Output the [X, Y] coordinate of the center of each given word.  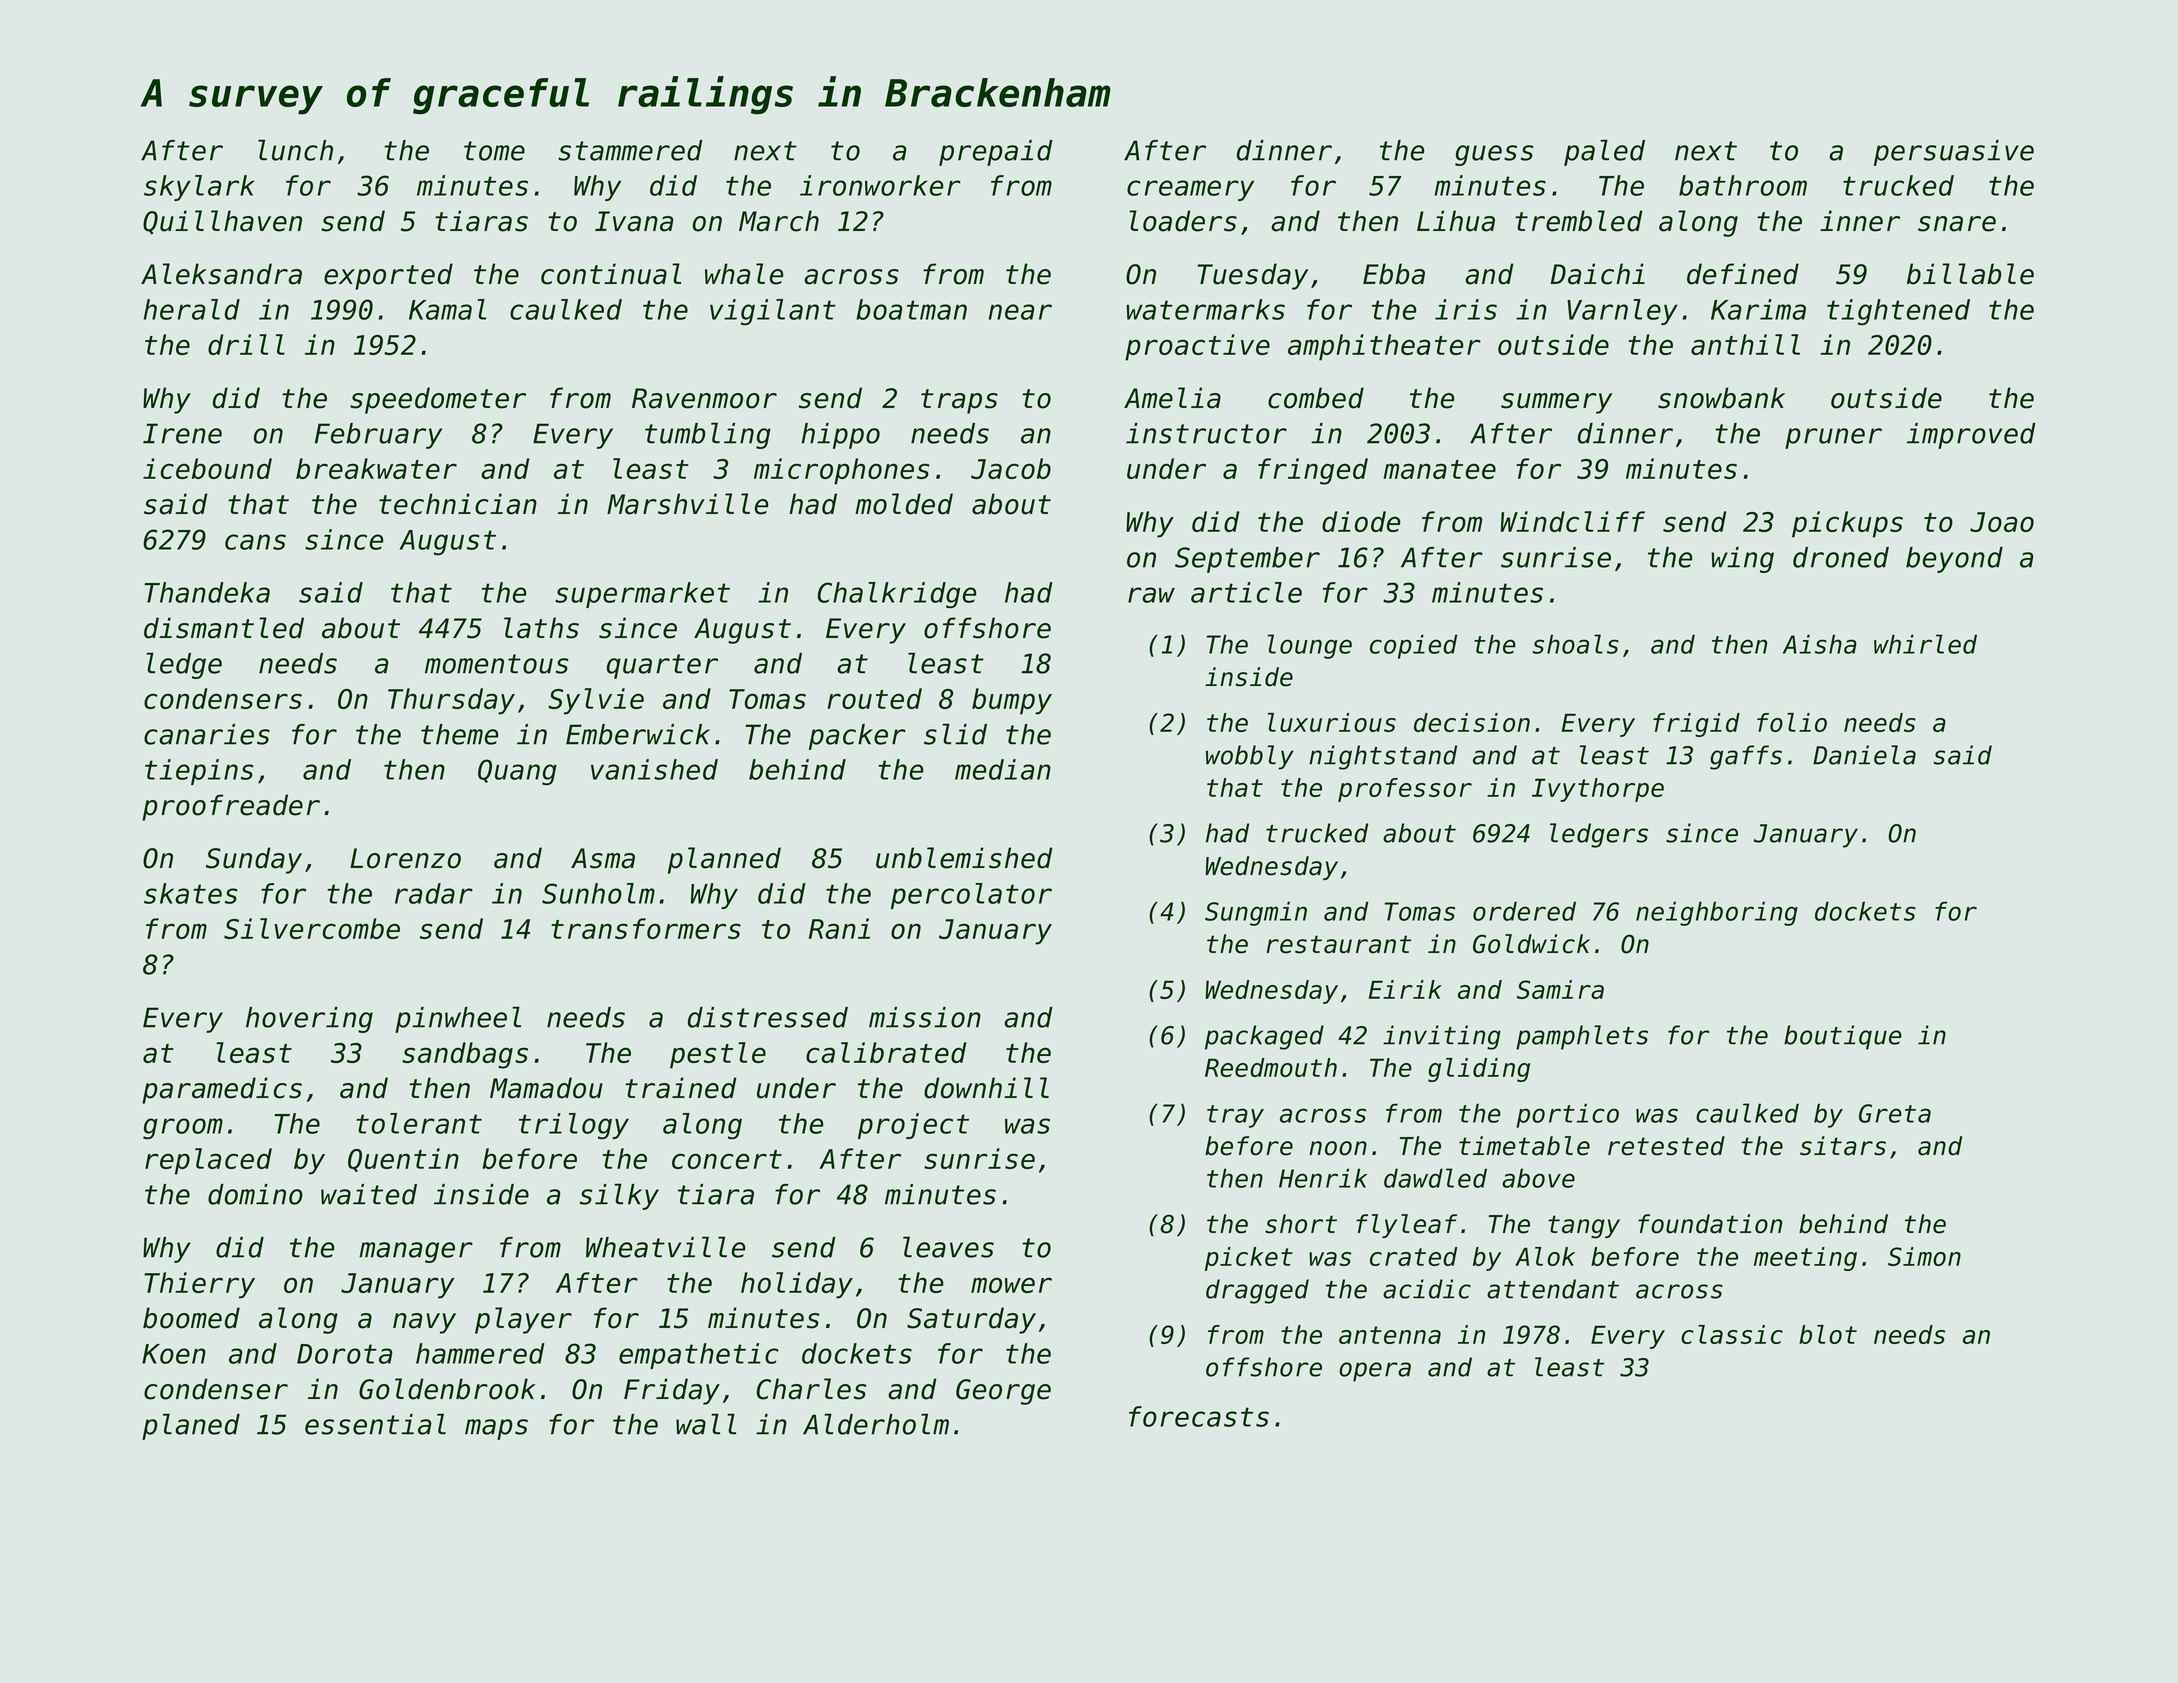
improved [1971, 436]
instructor [1206, 433]
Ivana [634, 221]
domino [255, 1194]
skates [190, 893]
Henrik [1323, 1178]
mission [925, 1017]
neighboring [1717, 913]
